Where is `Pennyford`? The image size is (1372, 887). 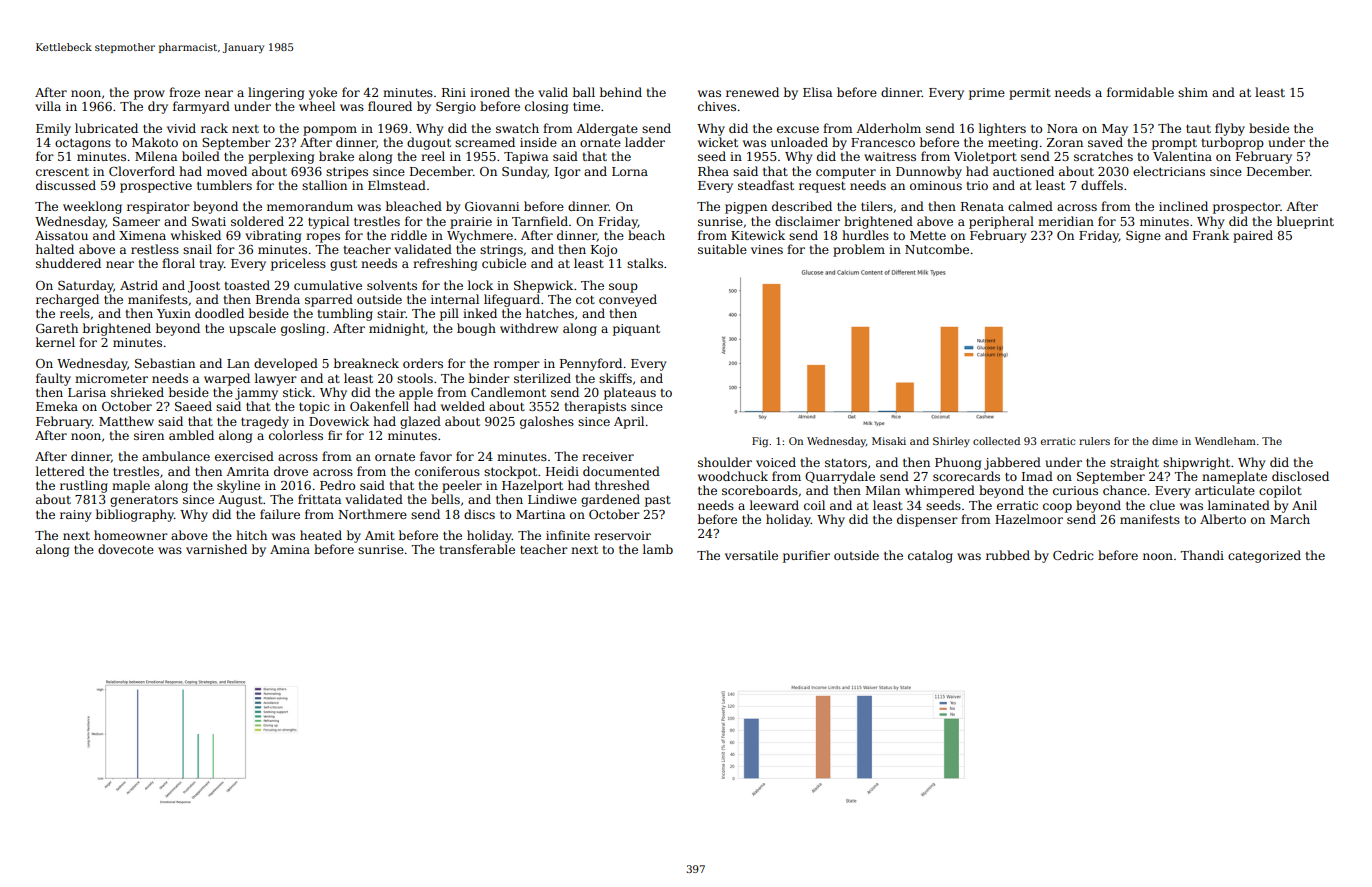
Pennyford is located at coordinates (591, 364).
